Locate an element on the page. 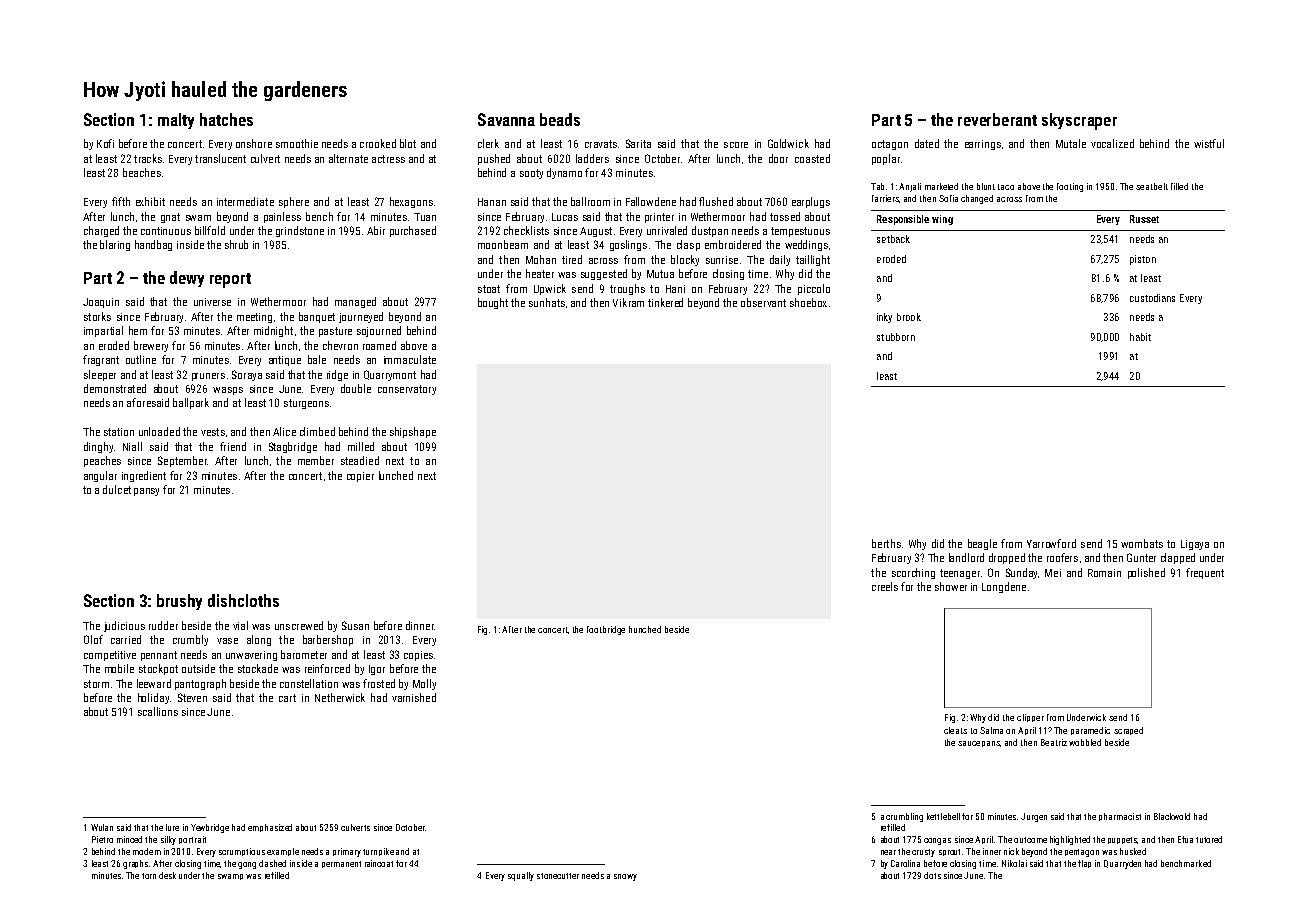 The height and width of the image is (924, 1308). shower is located at coordinates (951, 586).
